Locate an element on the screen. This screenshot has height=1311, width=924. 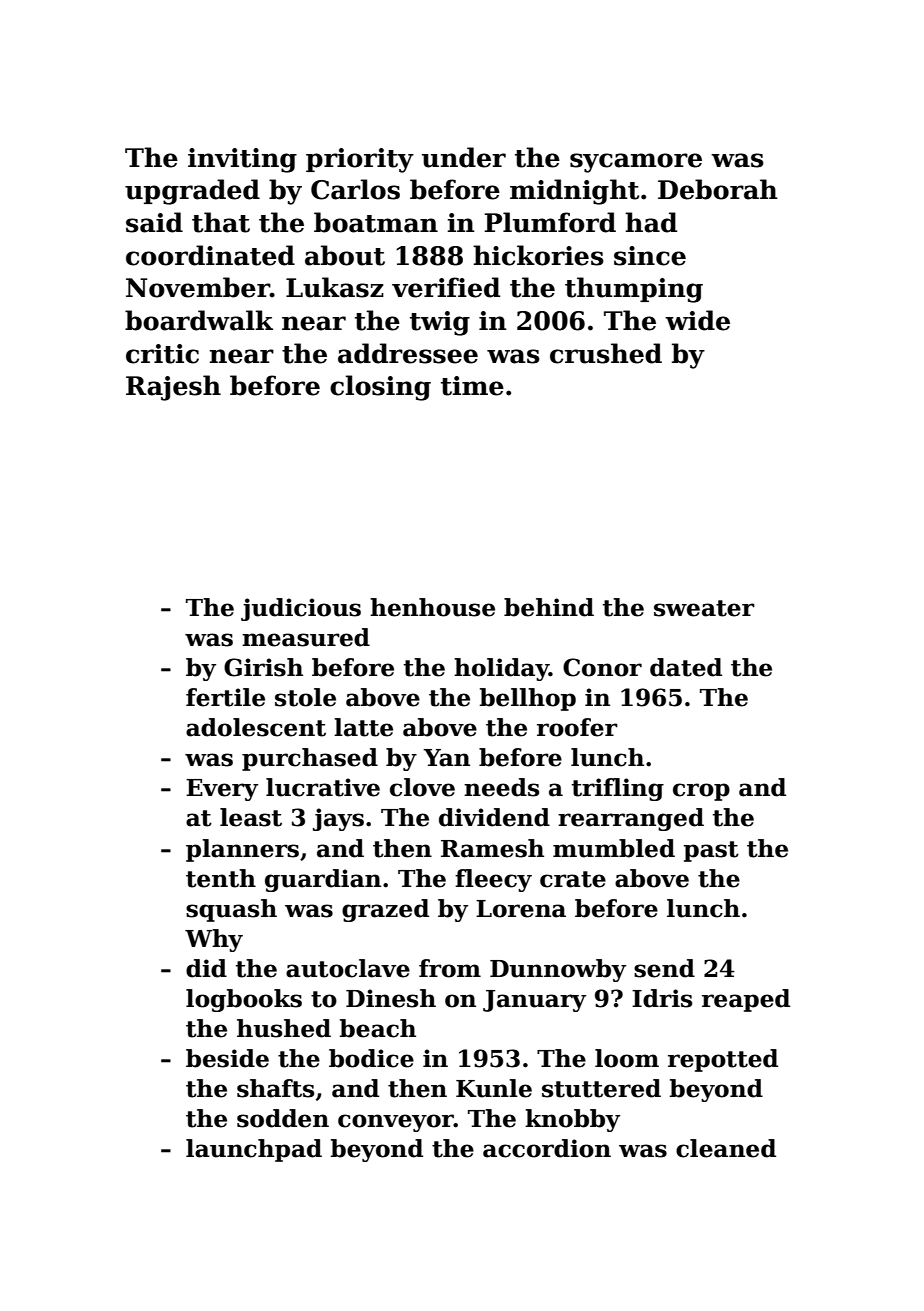
thumping is located at coordinates (634, 290).
